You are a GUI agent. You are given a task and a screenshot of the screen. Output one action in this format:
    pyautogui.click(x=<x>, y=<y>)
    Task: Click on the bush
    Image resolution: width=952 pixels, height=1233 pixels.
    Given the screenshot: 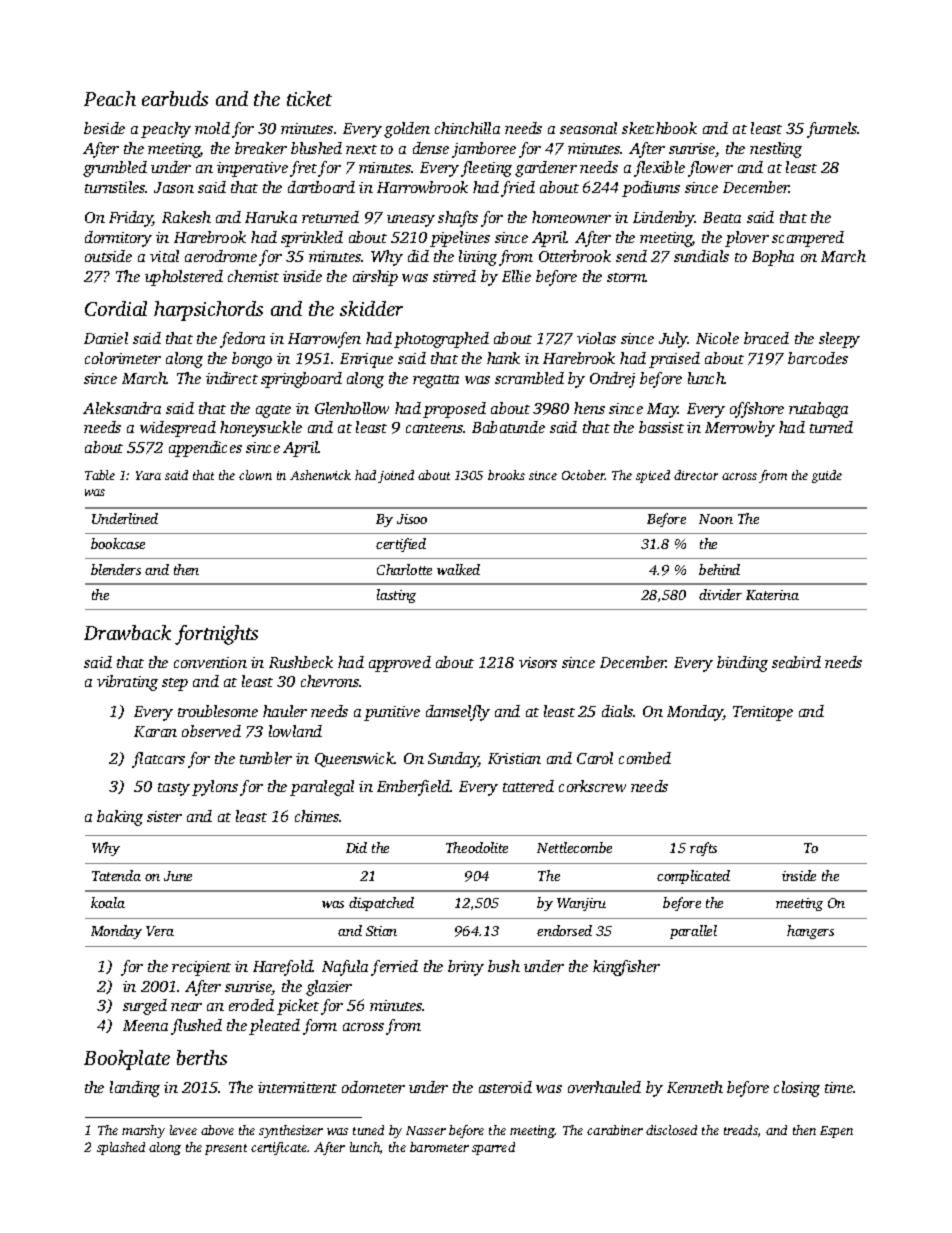 What is the action you would take?
    pyautogui.click(x=504, y=966)
